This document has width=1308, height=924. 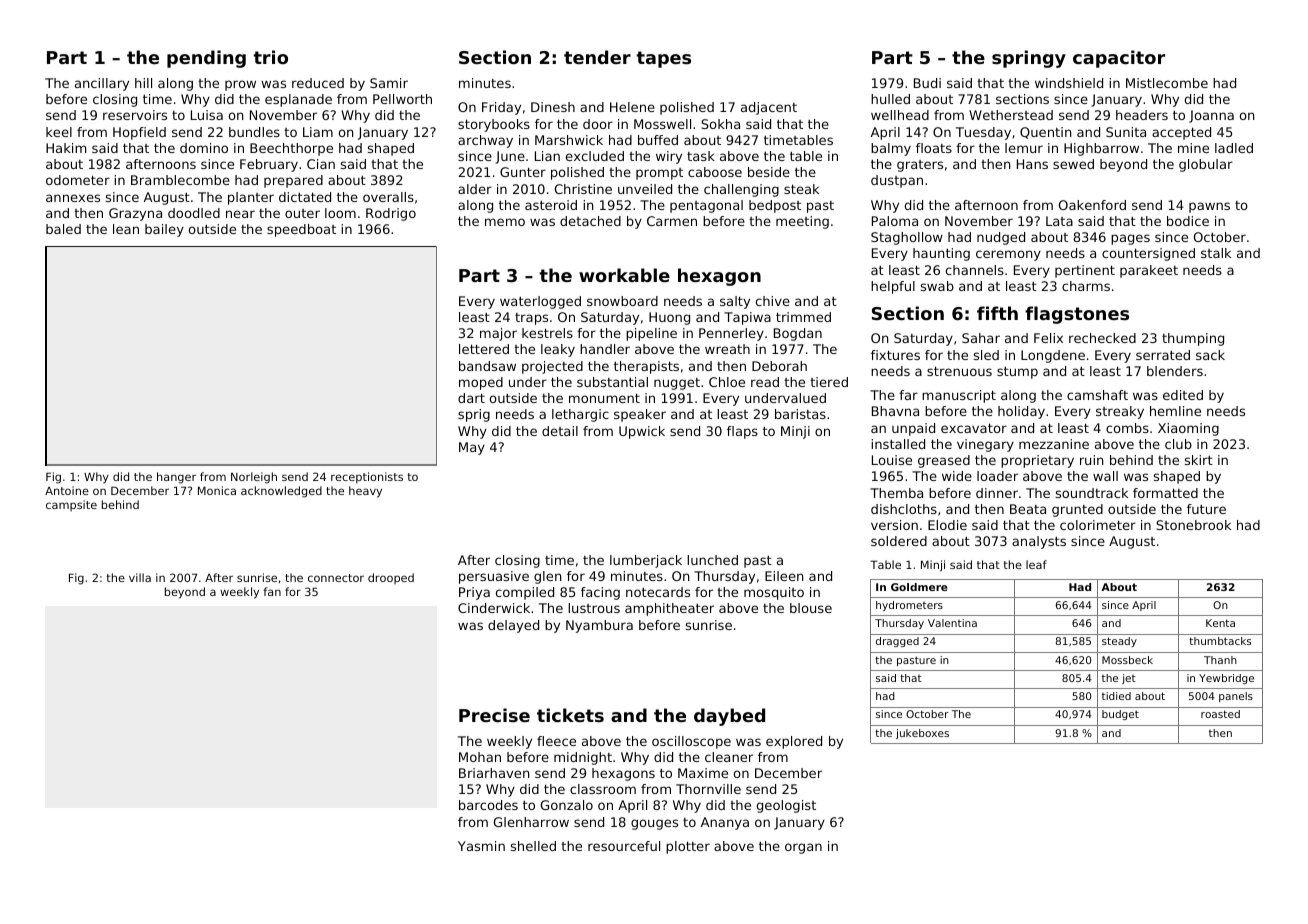 I want to click on Yasmin, so click(x=481, y=846).
